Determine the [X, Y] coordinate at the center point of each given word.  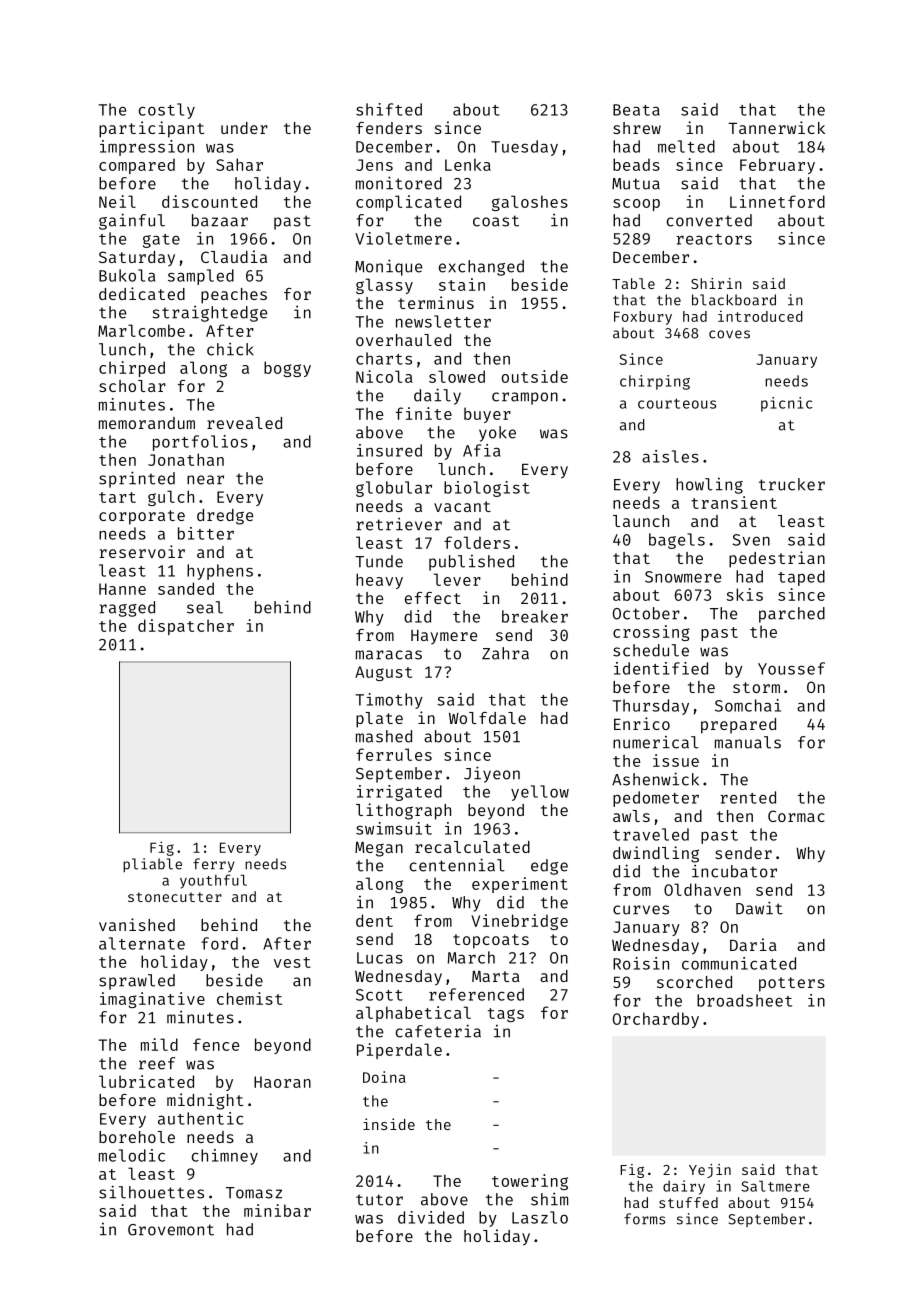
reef [157, 1063]
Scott [379, 995]
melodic [132, 1155]
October [646, 613]
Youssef [791, 668]
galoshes [530, 203]
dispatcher [186, 627]
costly [167, 111]
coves [729, 334]
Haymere [444, 637]
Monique [388, 267]
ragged [127, 609]
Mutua [636, 184]
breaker [535, 616]
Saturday [137, 258]
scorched [694, 982]
